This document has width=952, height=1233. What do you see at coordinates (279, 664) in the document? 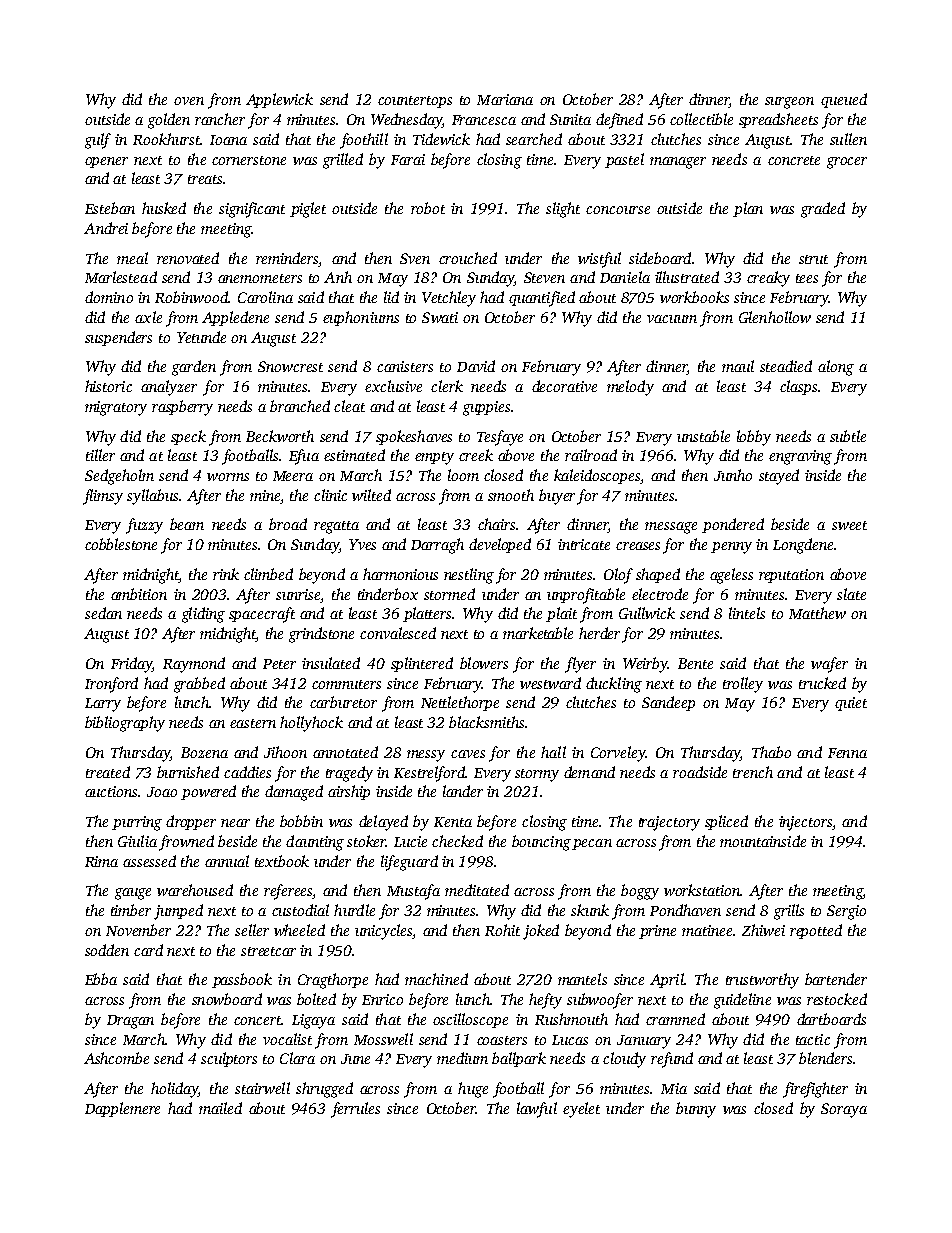
I see `Peter` at bounding box center [279, 664].
